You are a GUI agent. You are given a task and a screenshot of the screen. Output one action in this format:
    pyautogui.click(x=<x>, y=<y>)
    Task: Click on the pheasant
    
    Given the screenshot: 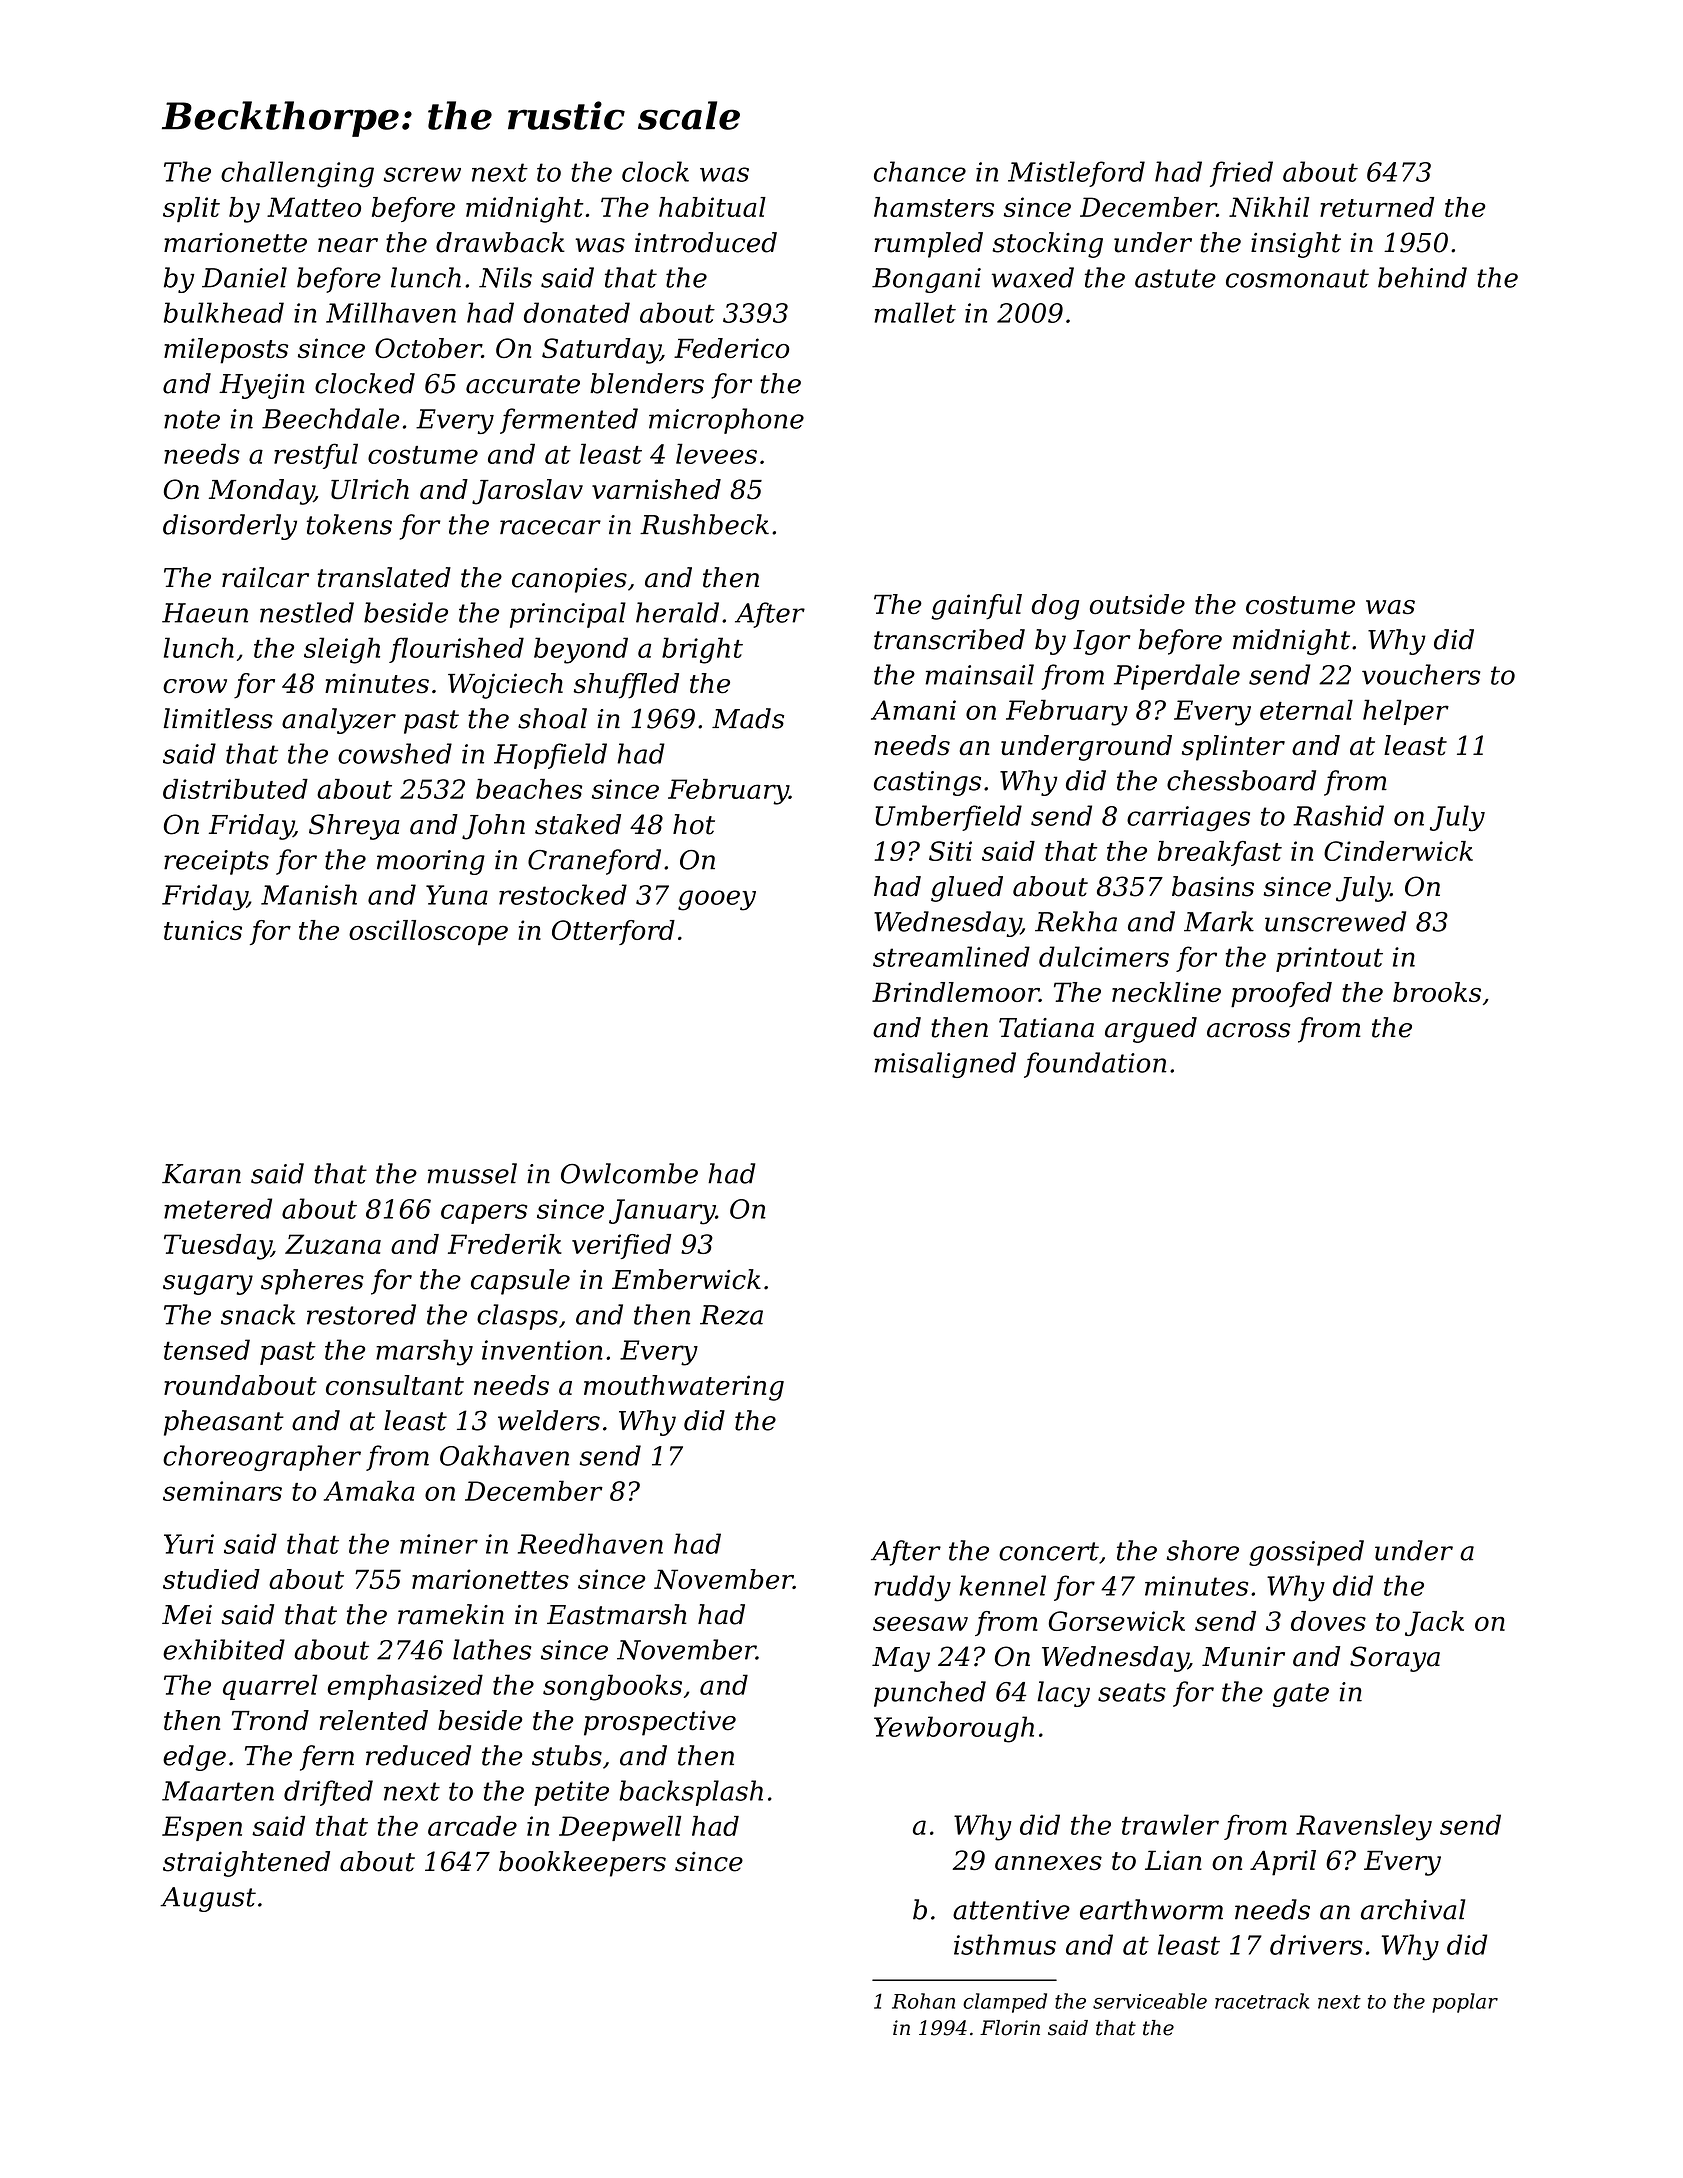 What is the action you would take?
    pyautogui.click(x=224, y=1423)
